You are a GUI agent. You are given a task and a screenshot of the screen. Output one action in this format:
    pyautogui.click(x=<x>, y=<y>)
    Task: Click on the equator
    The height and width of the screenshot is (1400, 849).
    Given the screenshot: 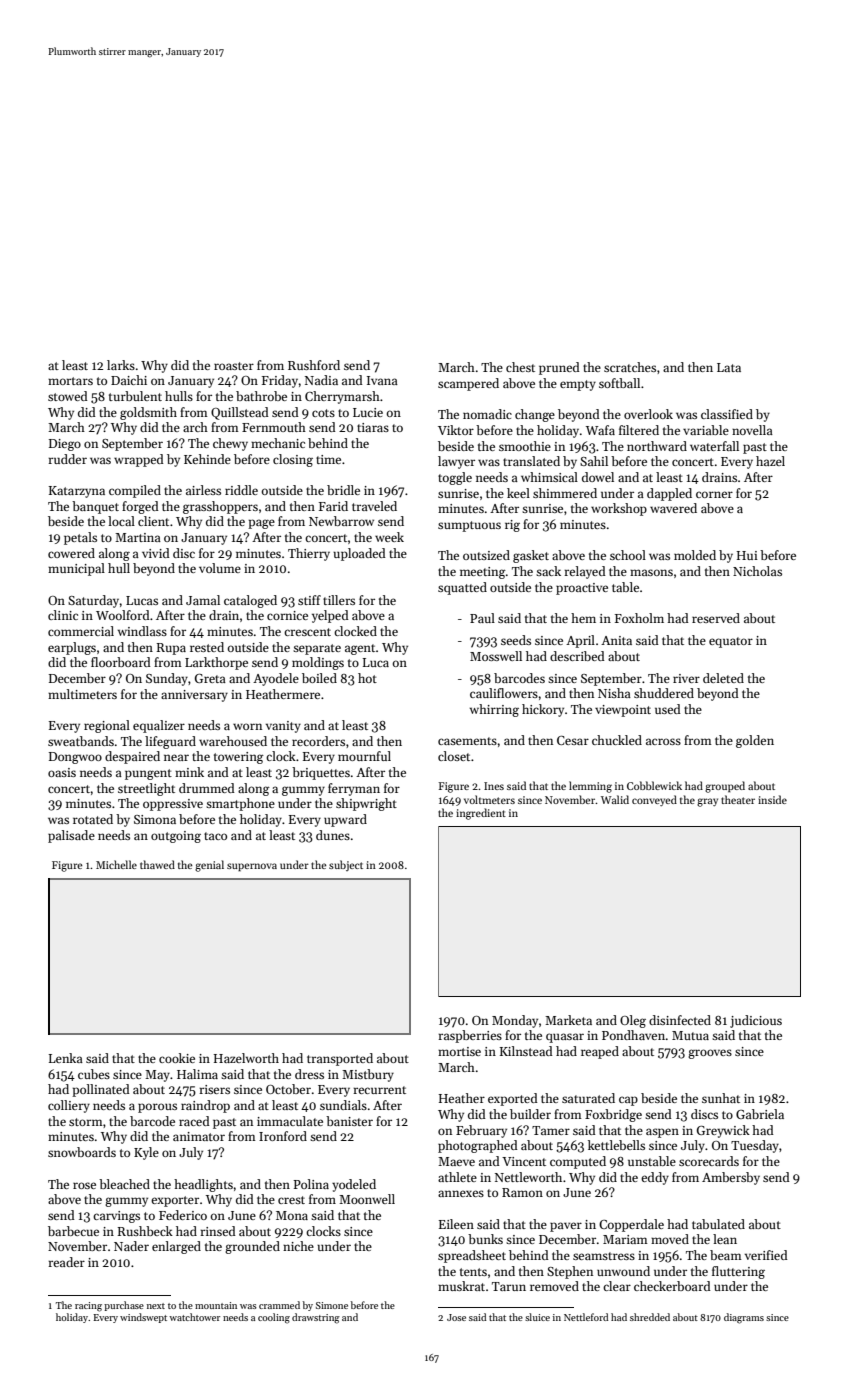 What is the action you would take?
    pyautogui.click(x=731, y=642)
